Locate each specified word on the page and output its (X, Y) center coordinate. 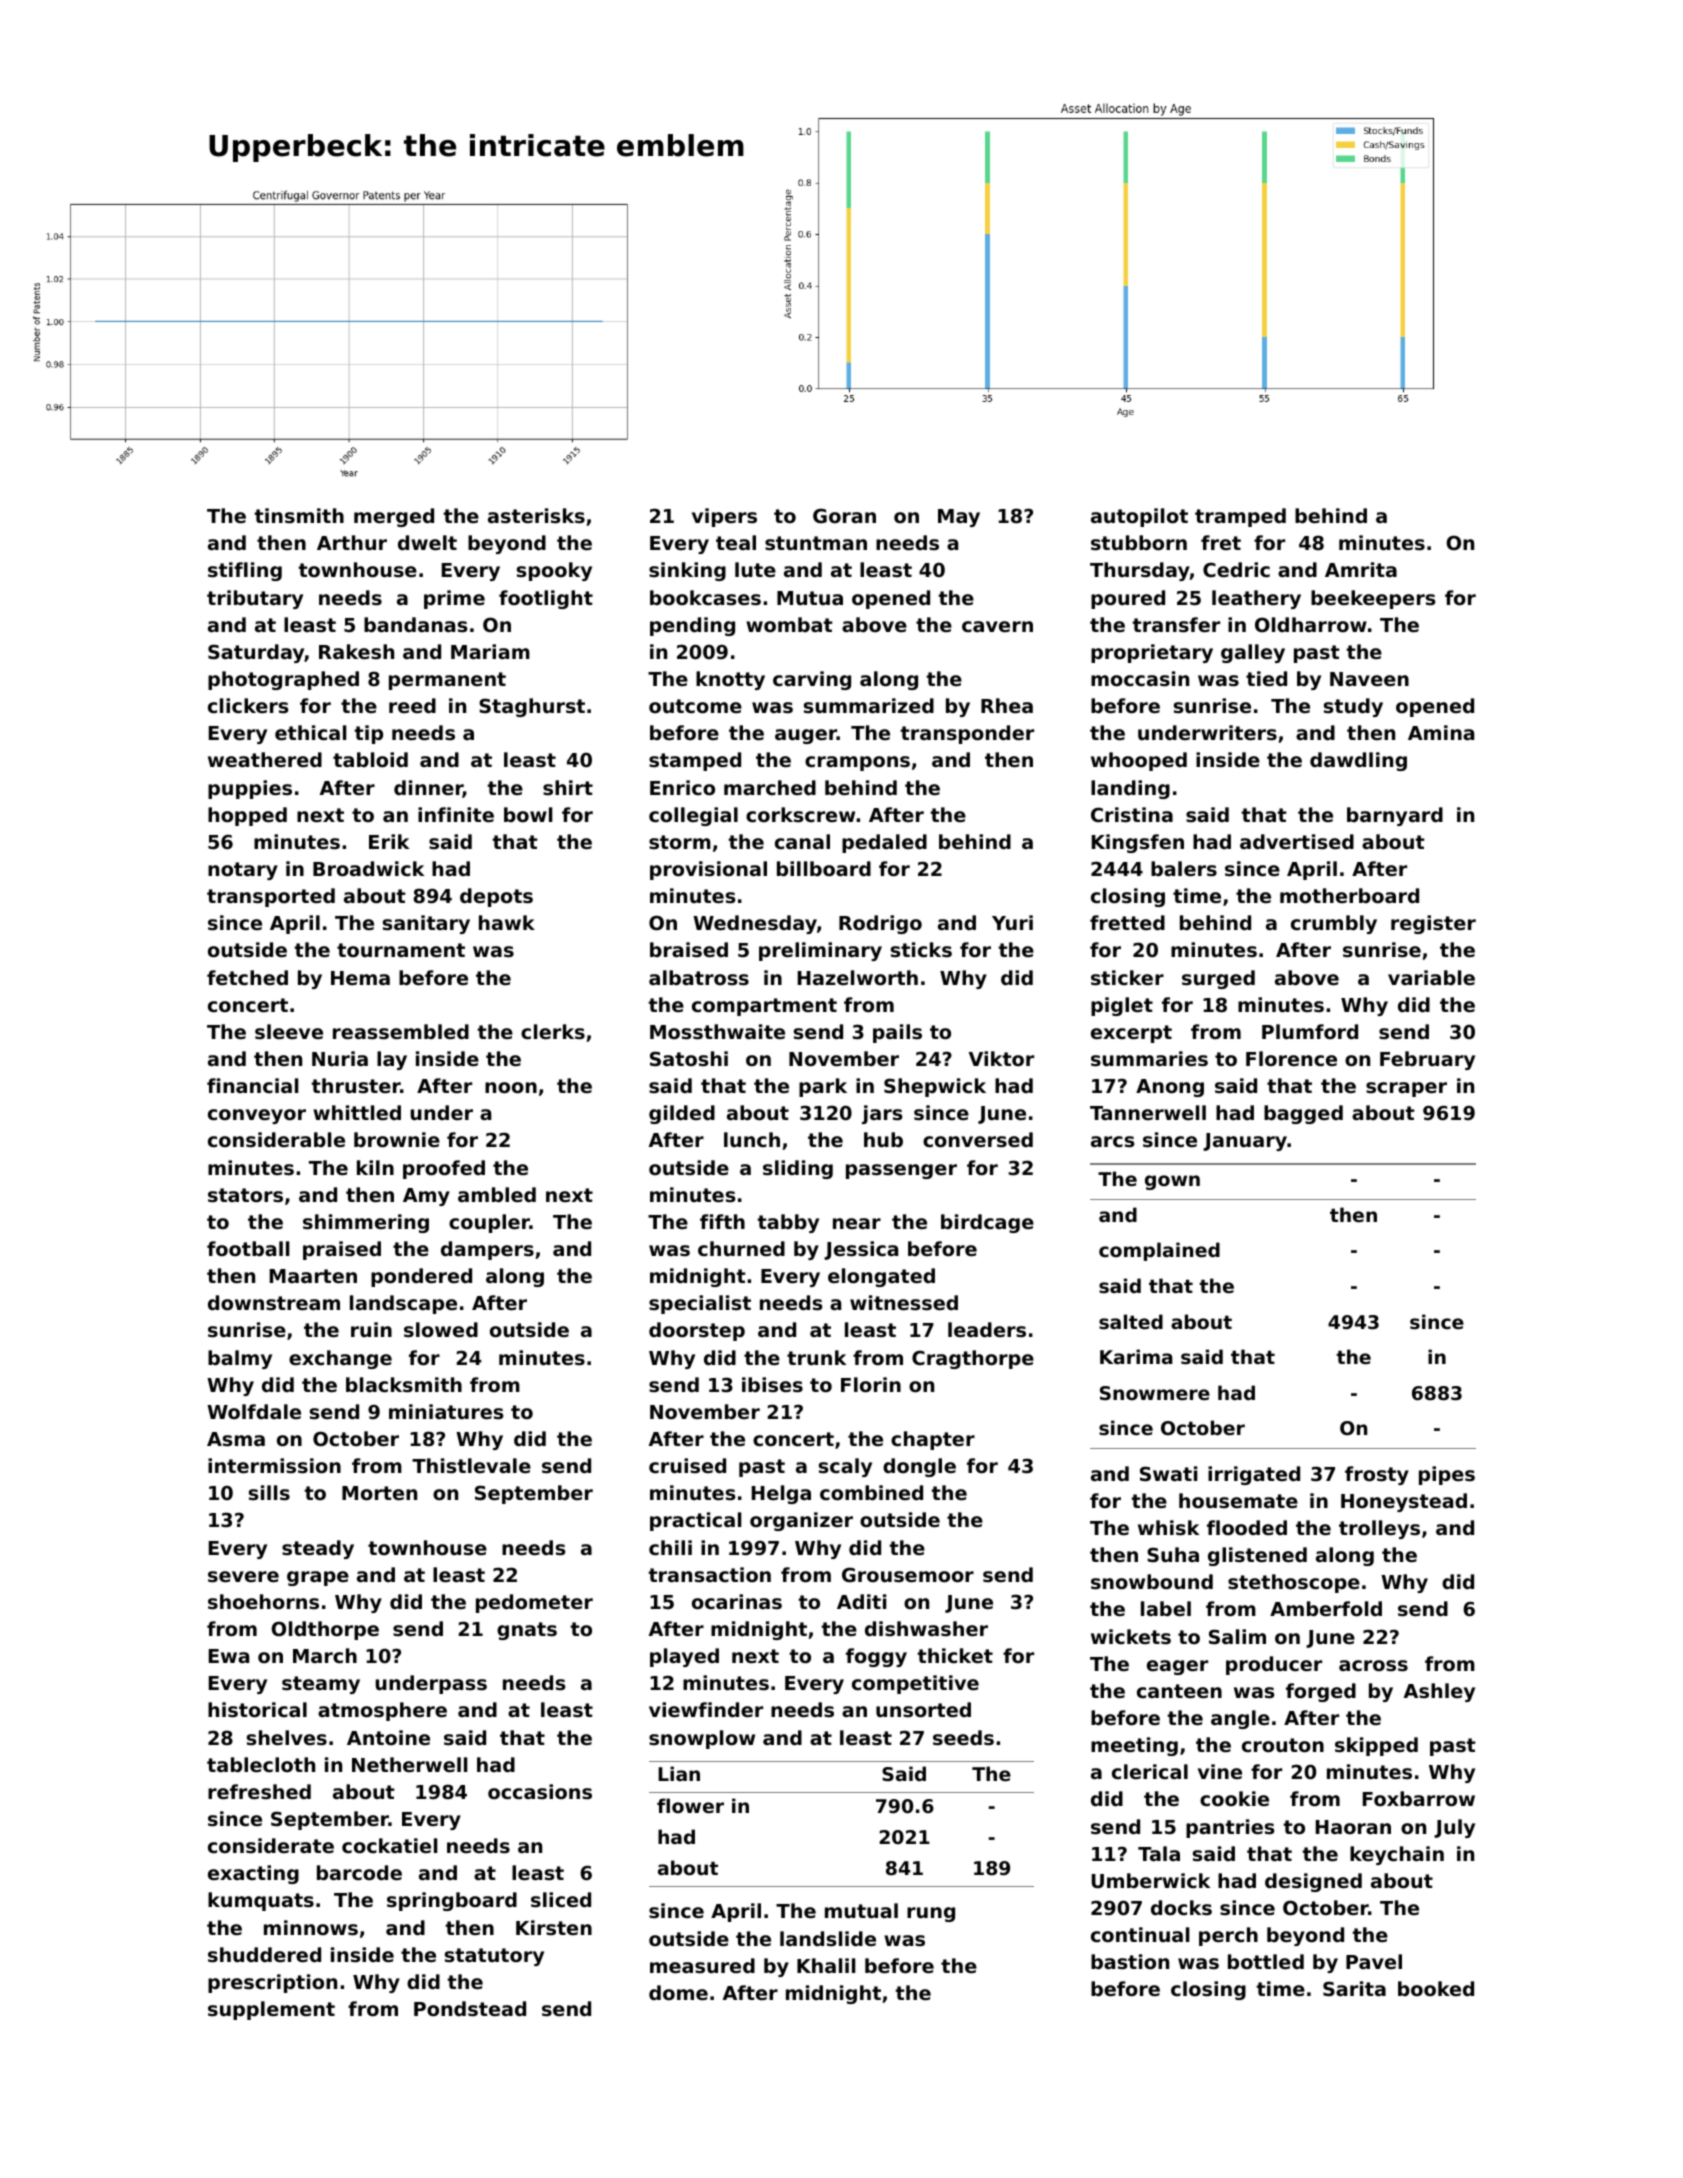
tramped (1240, 517)
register (1433, 924)
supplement (271, 2010)
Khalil (826, 1965)
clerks (553, 1031)
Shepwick (935, 1087)
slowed (441, 1329)
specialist (700, 1304)
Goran (844, 515)
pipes (1447, 1475)
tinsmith (299, 515)
